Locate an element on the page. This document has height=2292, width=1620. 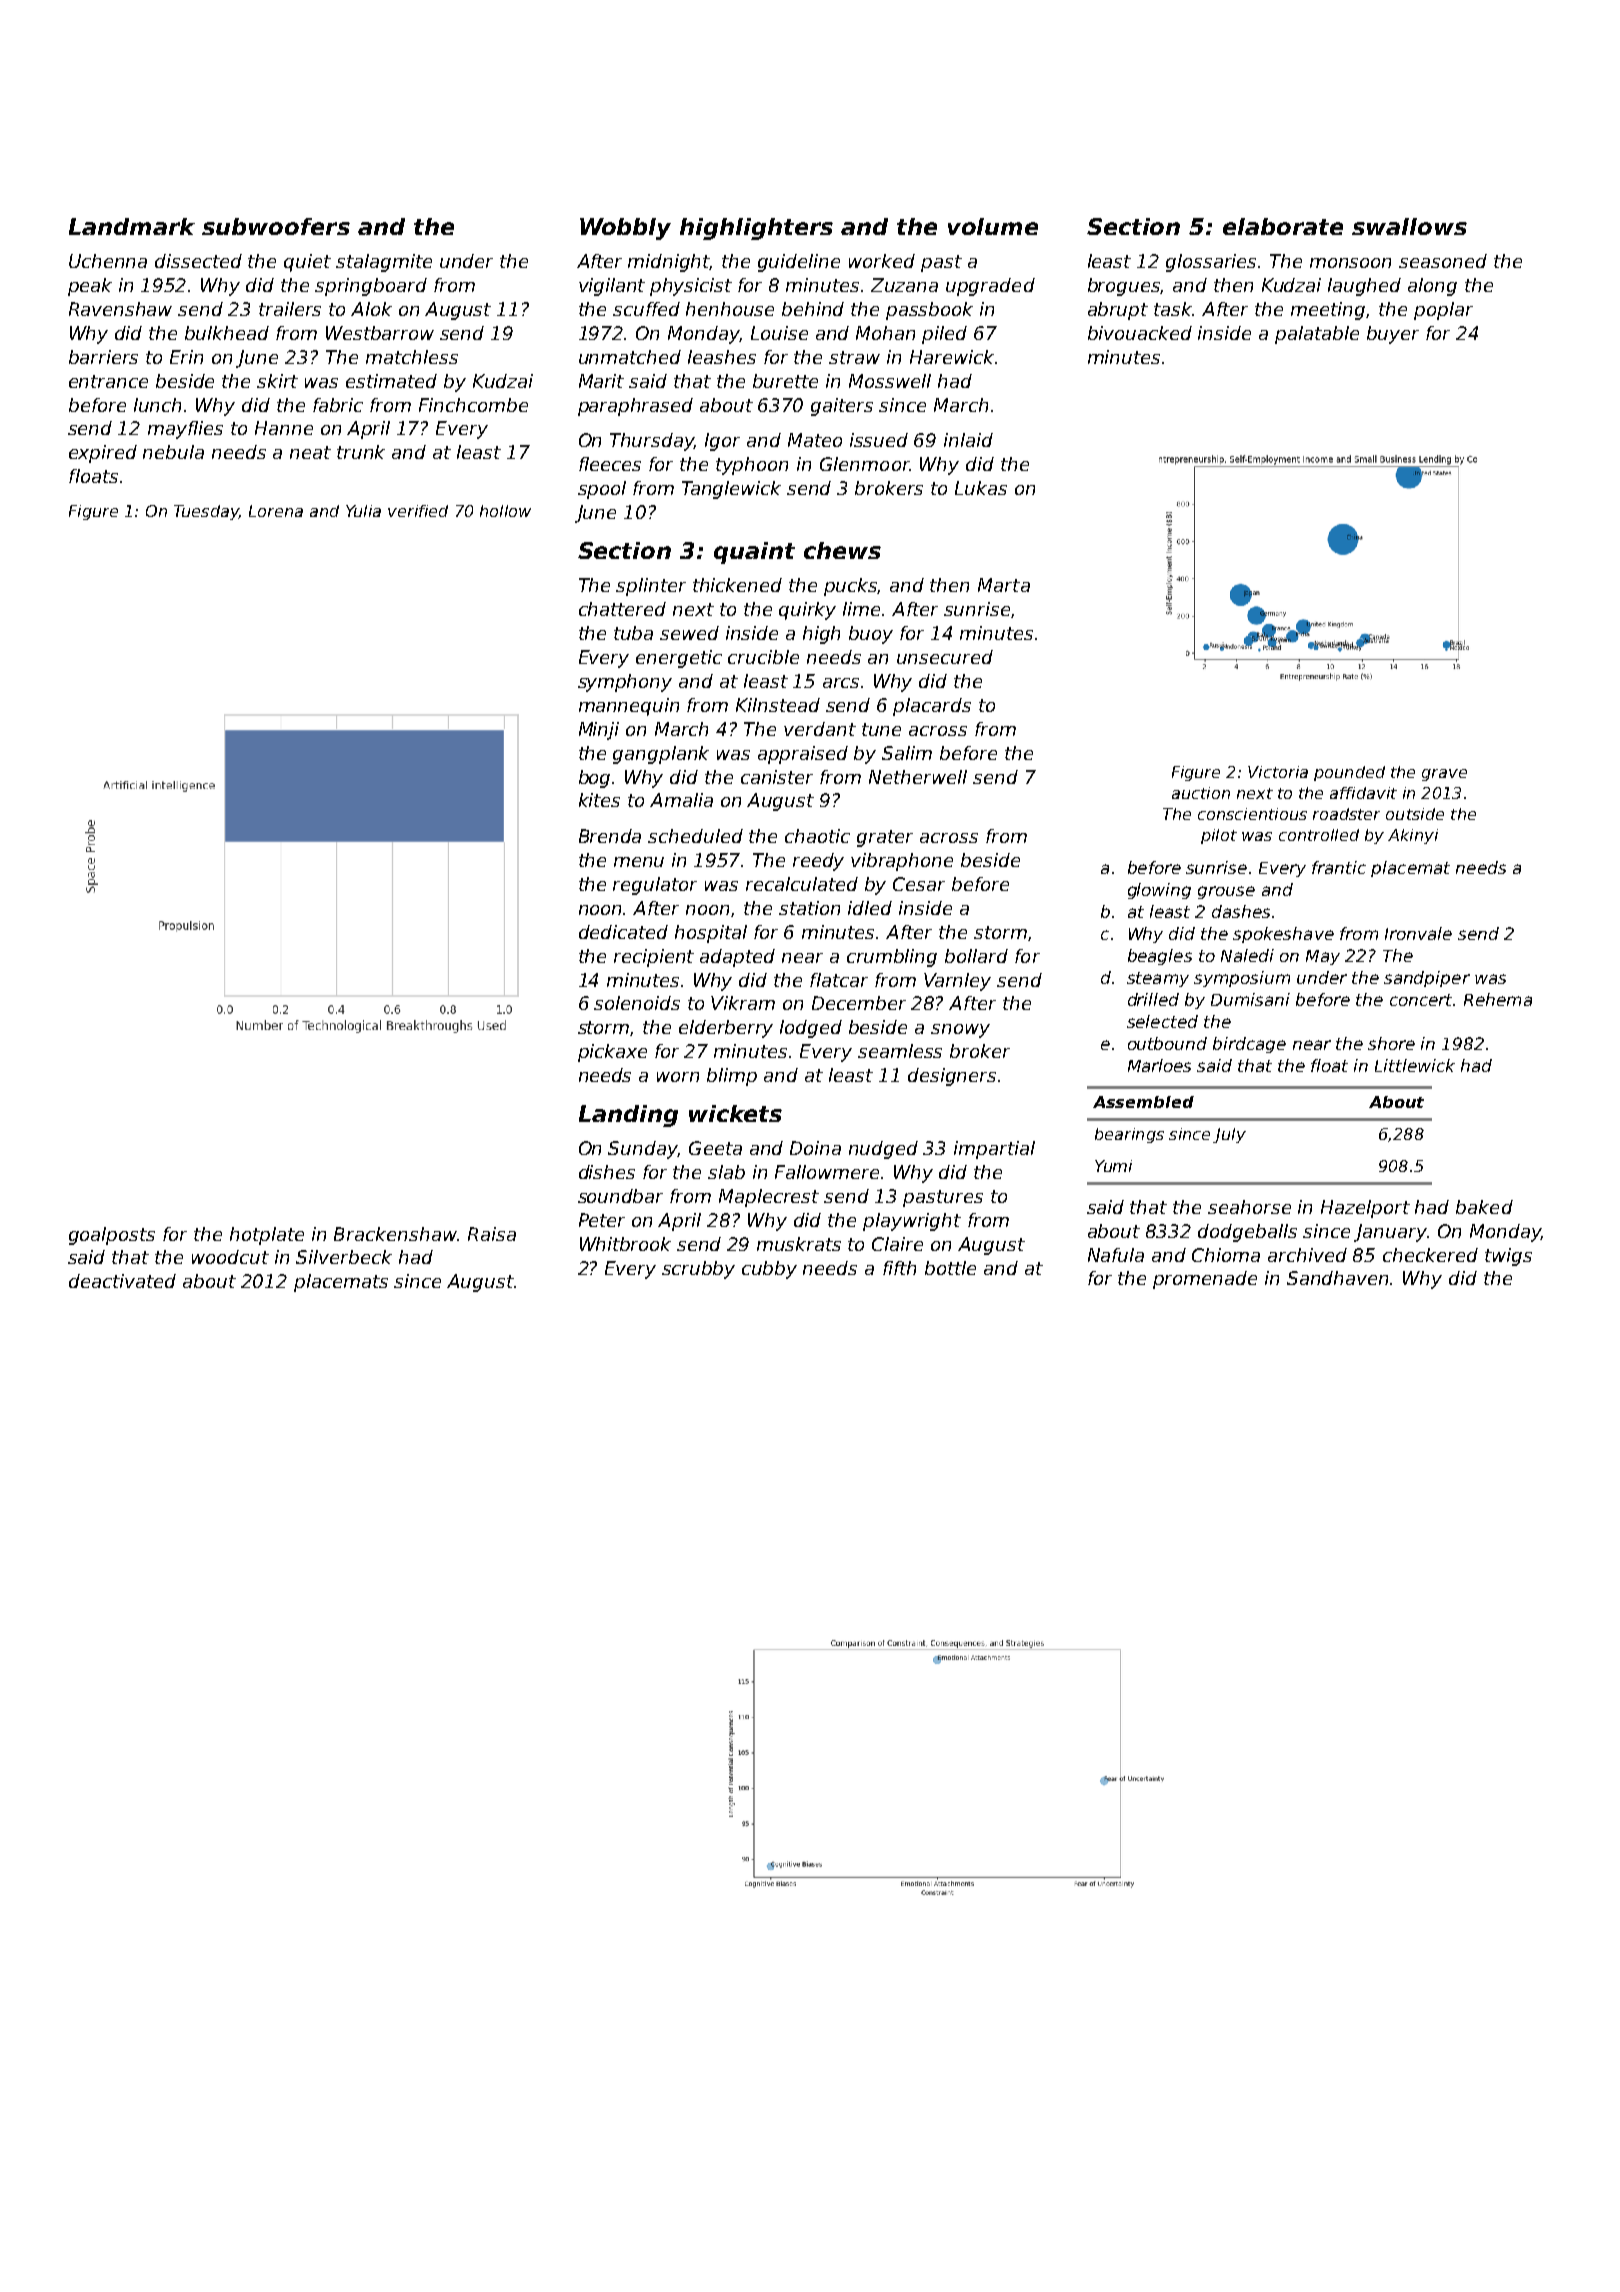
chattered is located at coordinates (622, 609).
